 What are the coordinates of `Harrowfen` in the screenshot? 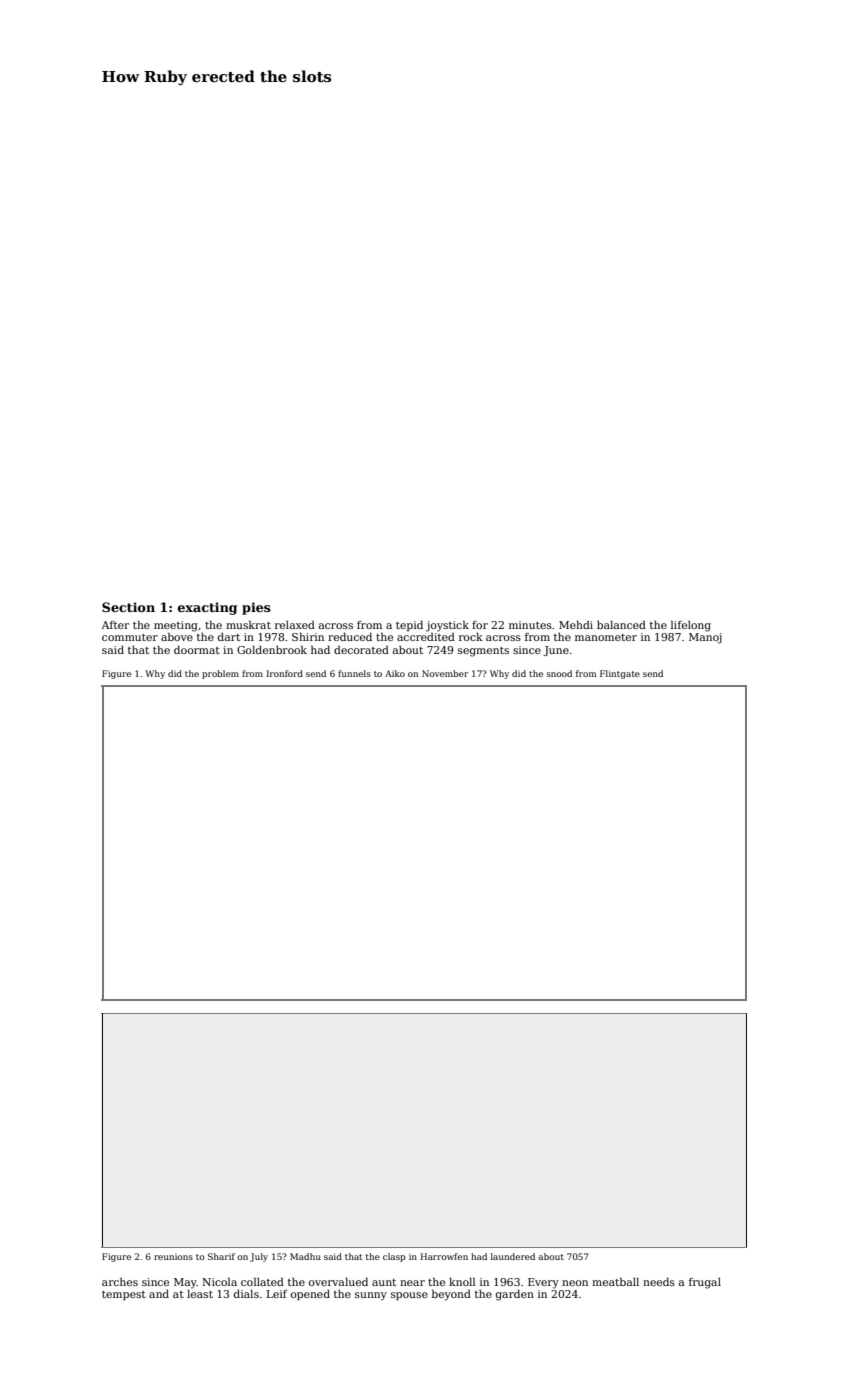 It's located at (444, 1256).
